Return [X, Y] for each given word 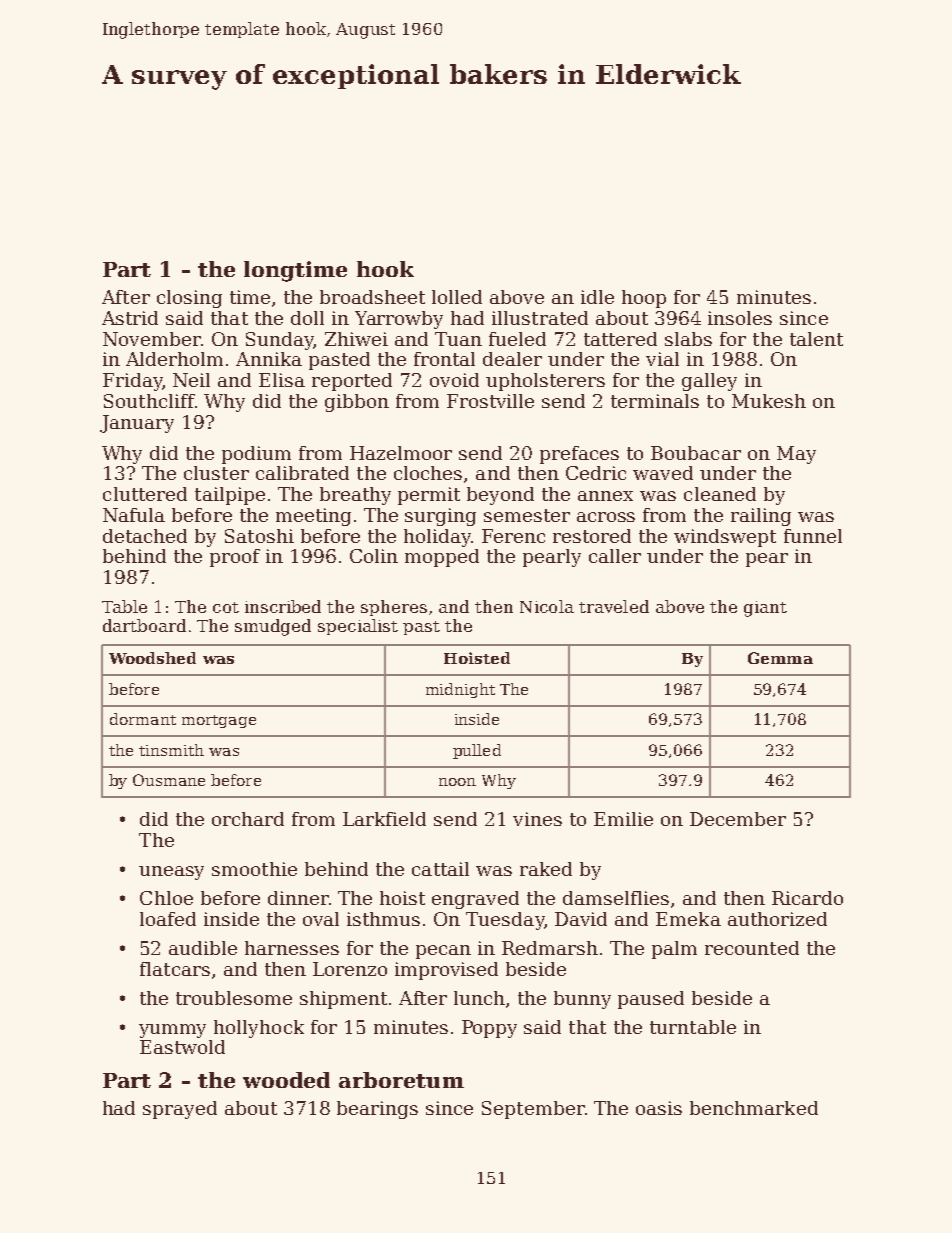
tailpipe [230, 496]
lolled [457, 297]
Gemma [780, 658]
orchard [248, 819]
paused [651, 1000]
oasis [659, 1108]
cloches [428, 473]
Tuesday [505, 921]
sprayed [180, 1110]
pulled [477, 751]
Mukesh [769, 401]
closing [189, 299]
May [796, 455]
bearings [377, 1110]
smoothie [254, 869]
